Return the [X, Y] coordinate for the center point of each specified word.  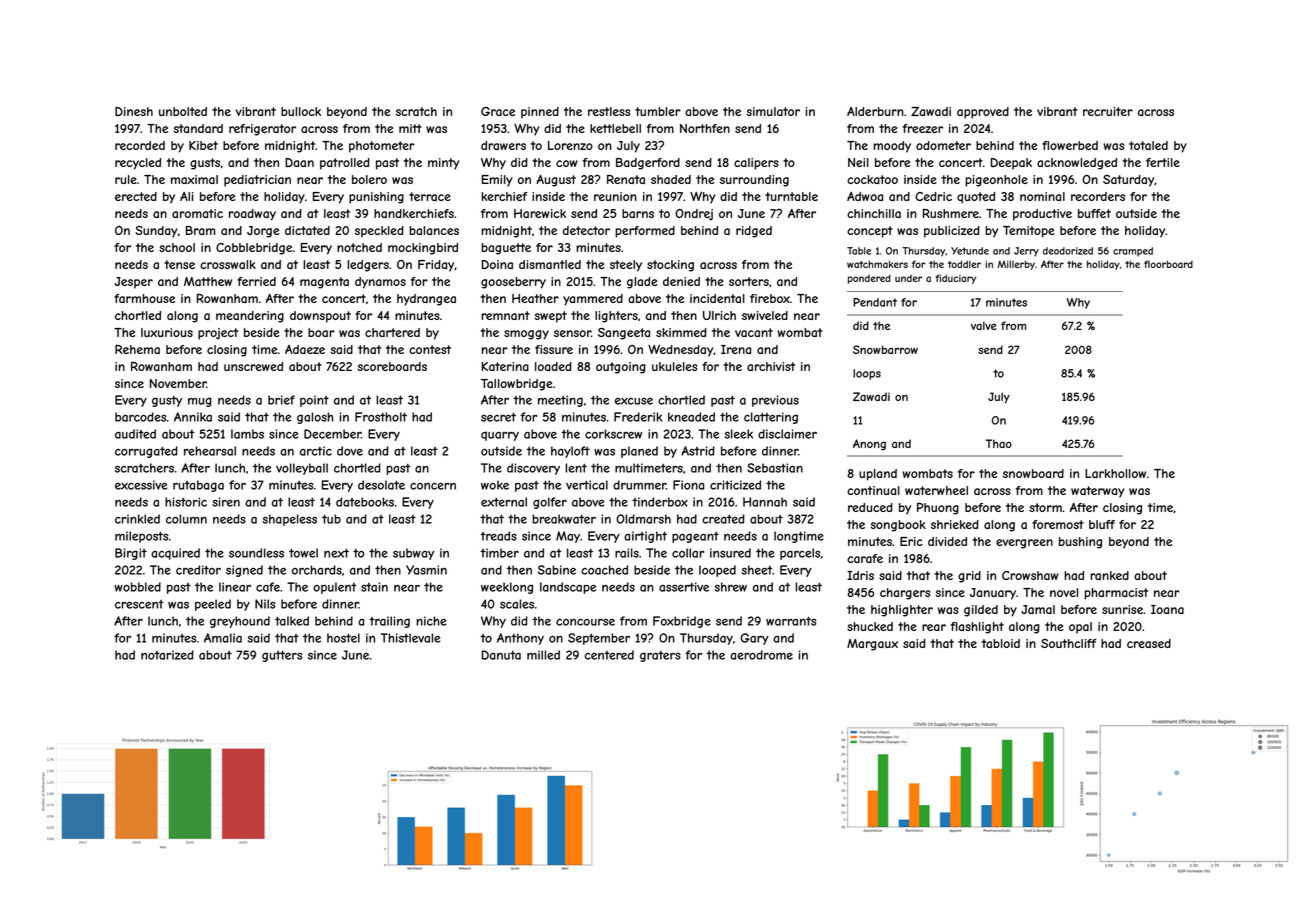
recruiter [1108, 111]
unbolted [183, 111]
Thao [999, 443]
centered [609, 655]
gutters [282, 656]
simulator [773, 111]
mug [200, 402]
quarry [500, 436]
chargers [905, 594]
